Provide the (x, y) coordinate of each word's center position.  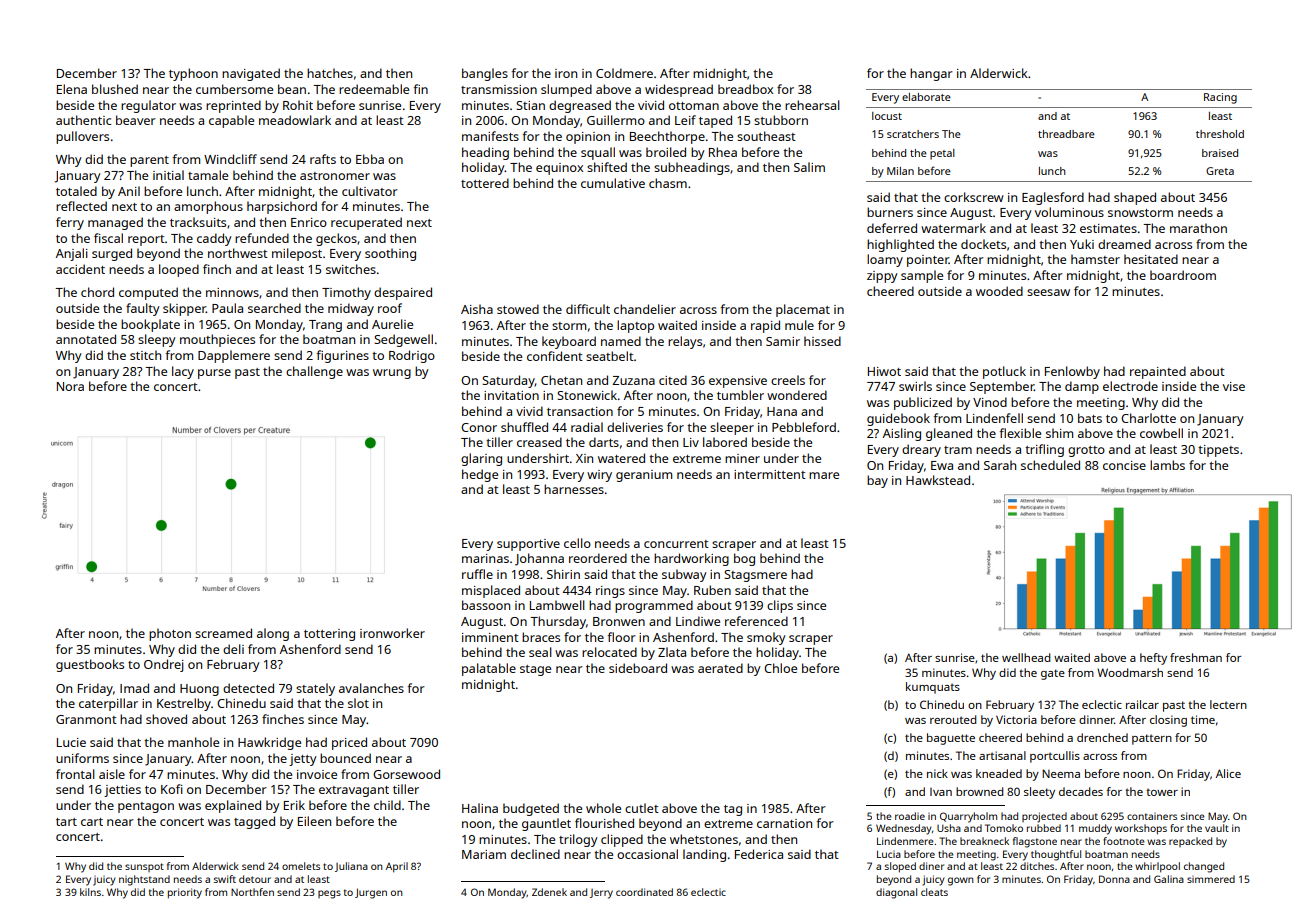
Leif (685, 120)
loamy (885, 260)
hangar (931, 74)
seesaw (1048, 292)
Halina (480, 808)
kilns (90, 892)
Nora (70, 386)
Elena (72, 89)
